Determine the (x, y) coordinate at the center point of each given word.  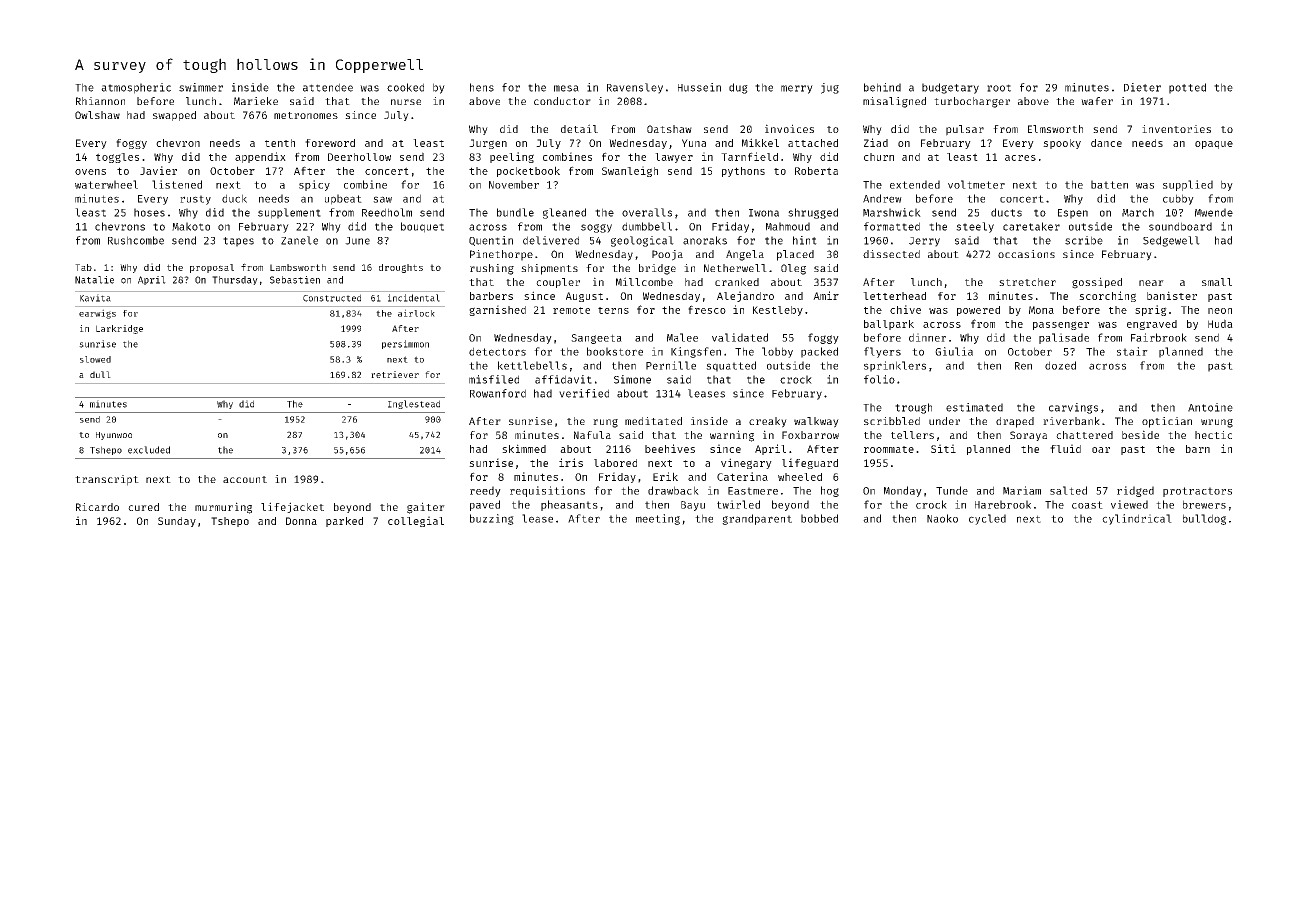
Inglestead (414, 404)
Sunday (177, 522)
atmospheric (136, 88)
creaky (768, 422)
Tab (83, 267)
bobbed (819, 518)
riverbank (1071, 421)
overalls (647, 212)
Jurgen (488, 144)
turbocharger (972, 102)
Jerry (924, 242)
